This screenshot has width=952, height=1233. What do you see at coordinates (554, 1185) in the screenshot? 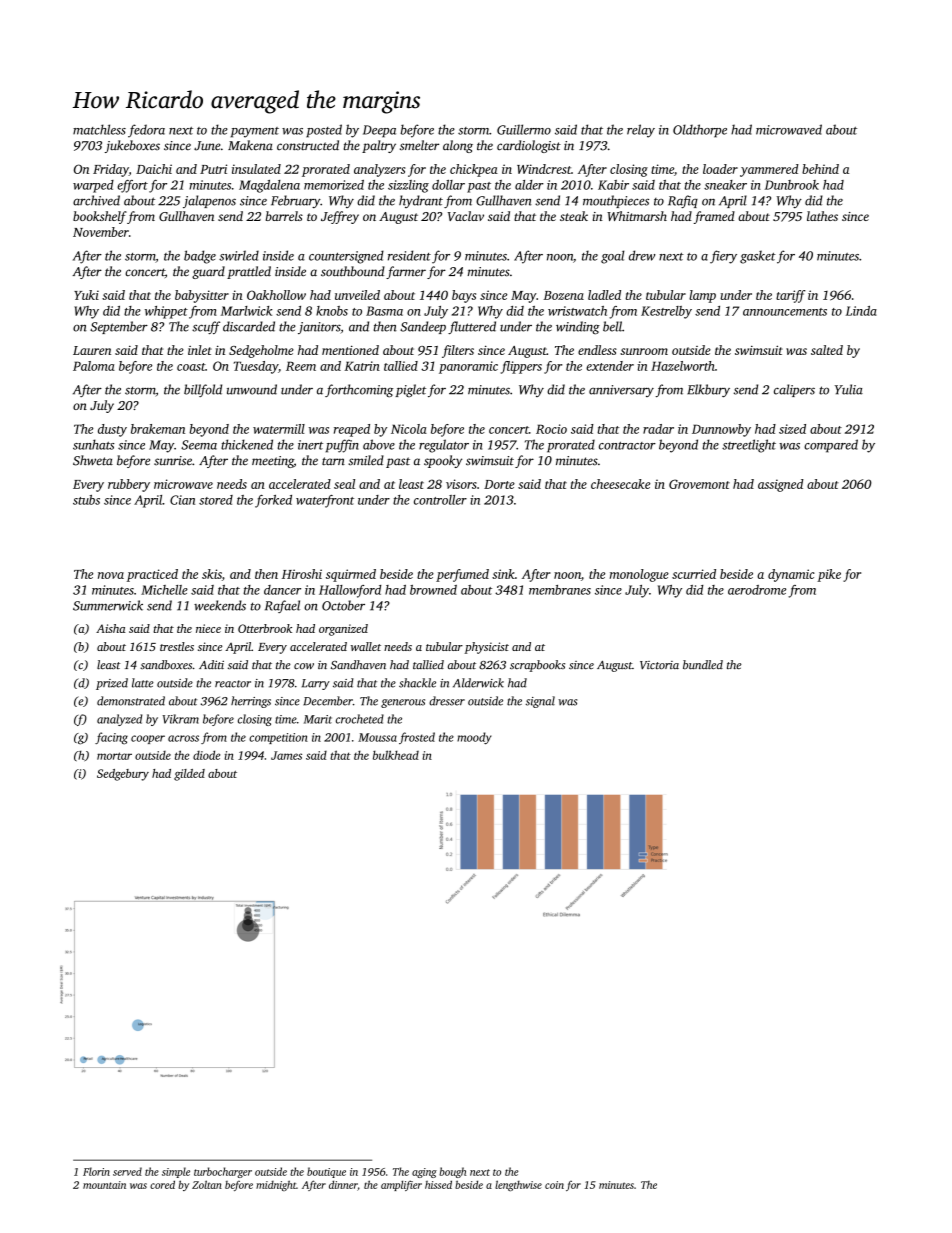
I see `coin` at bounding box center [554, 1185].
